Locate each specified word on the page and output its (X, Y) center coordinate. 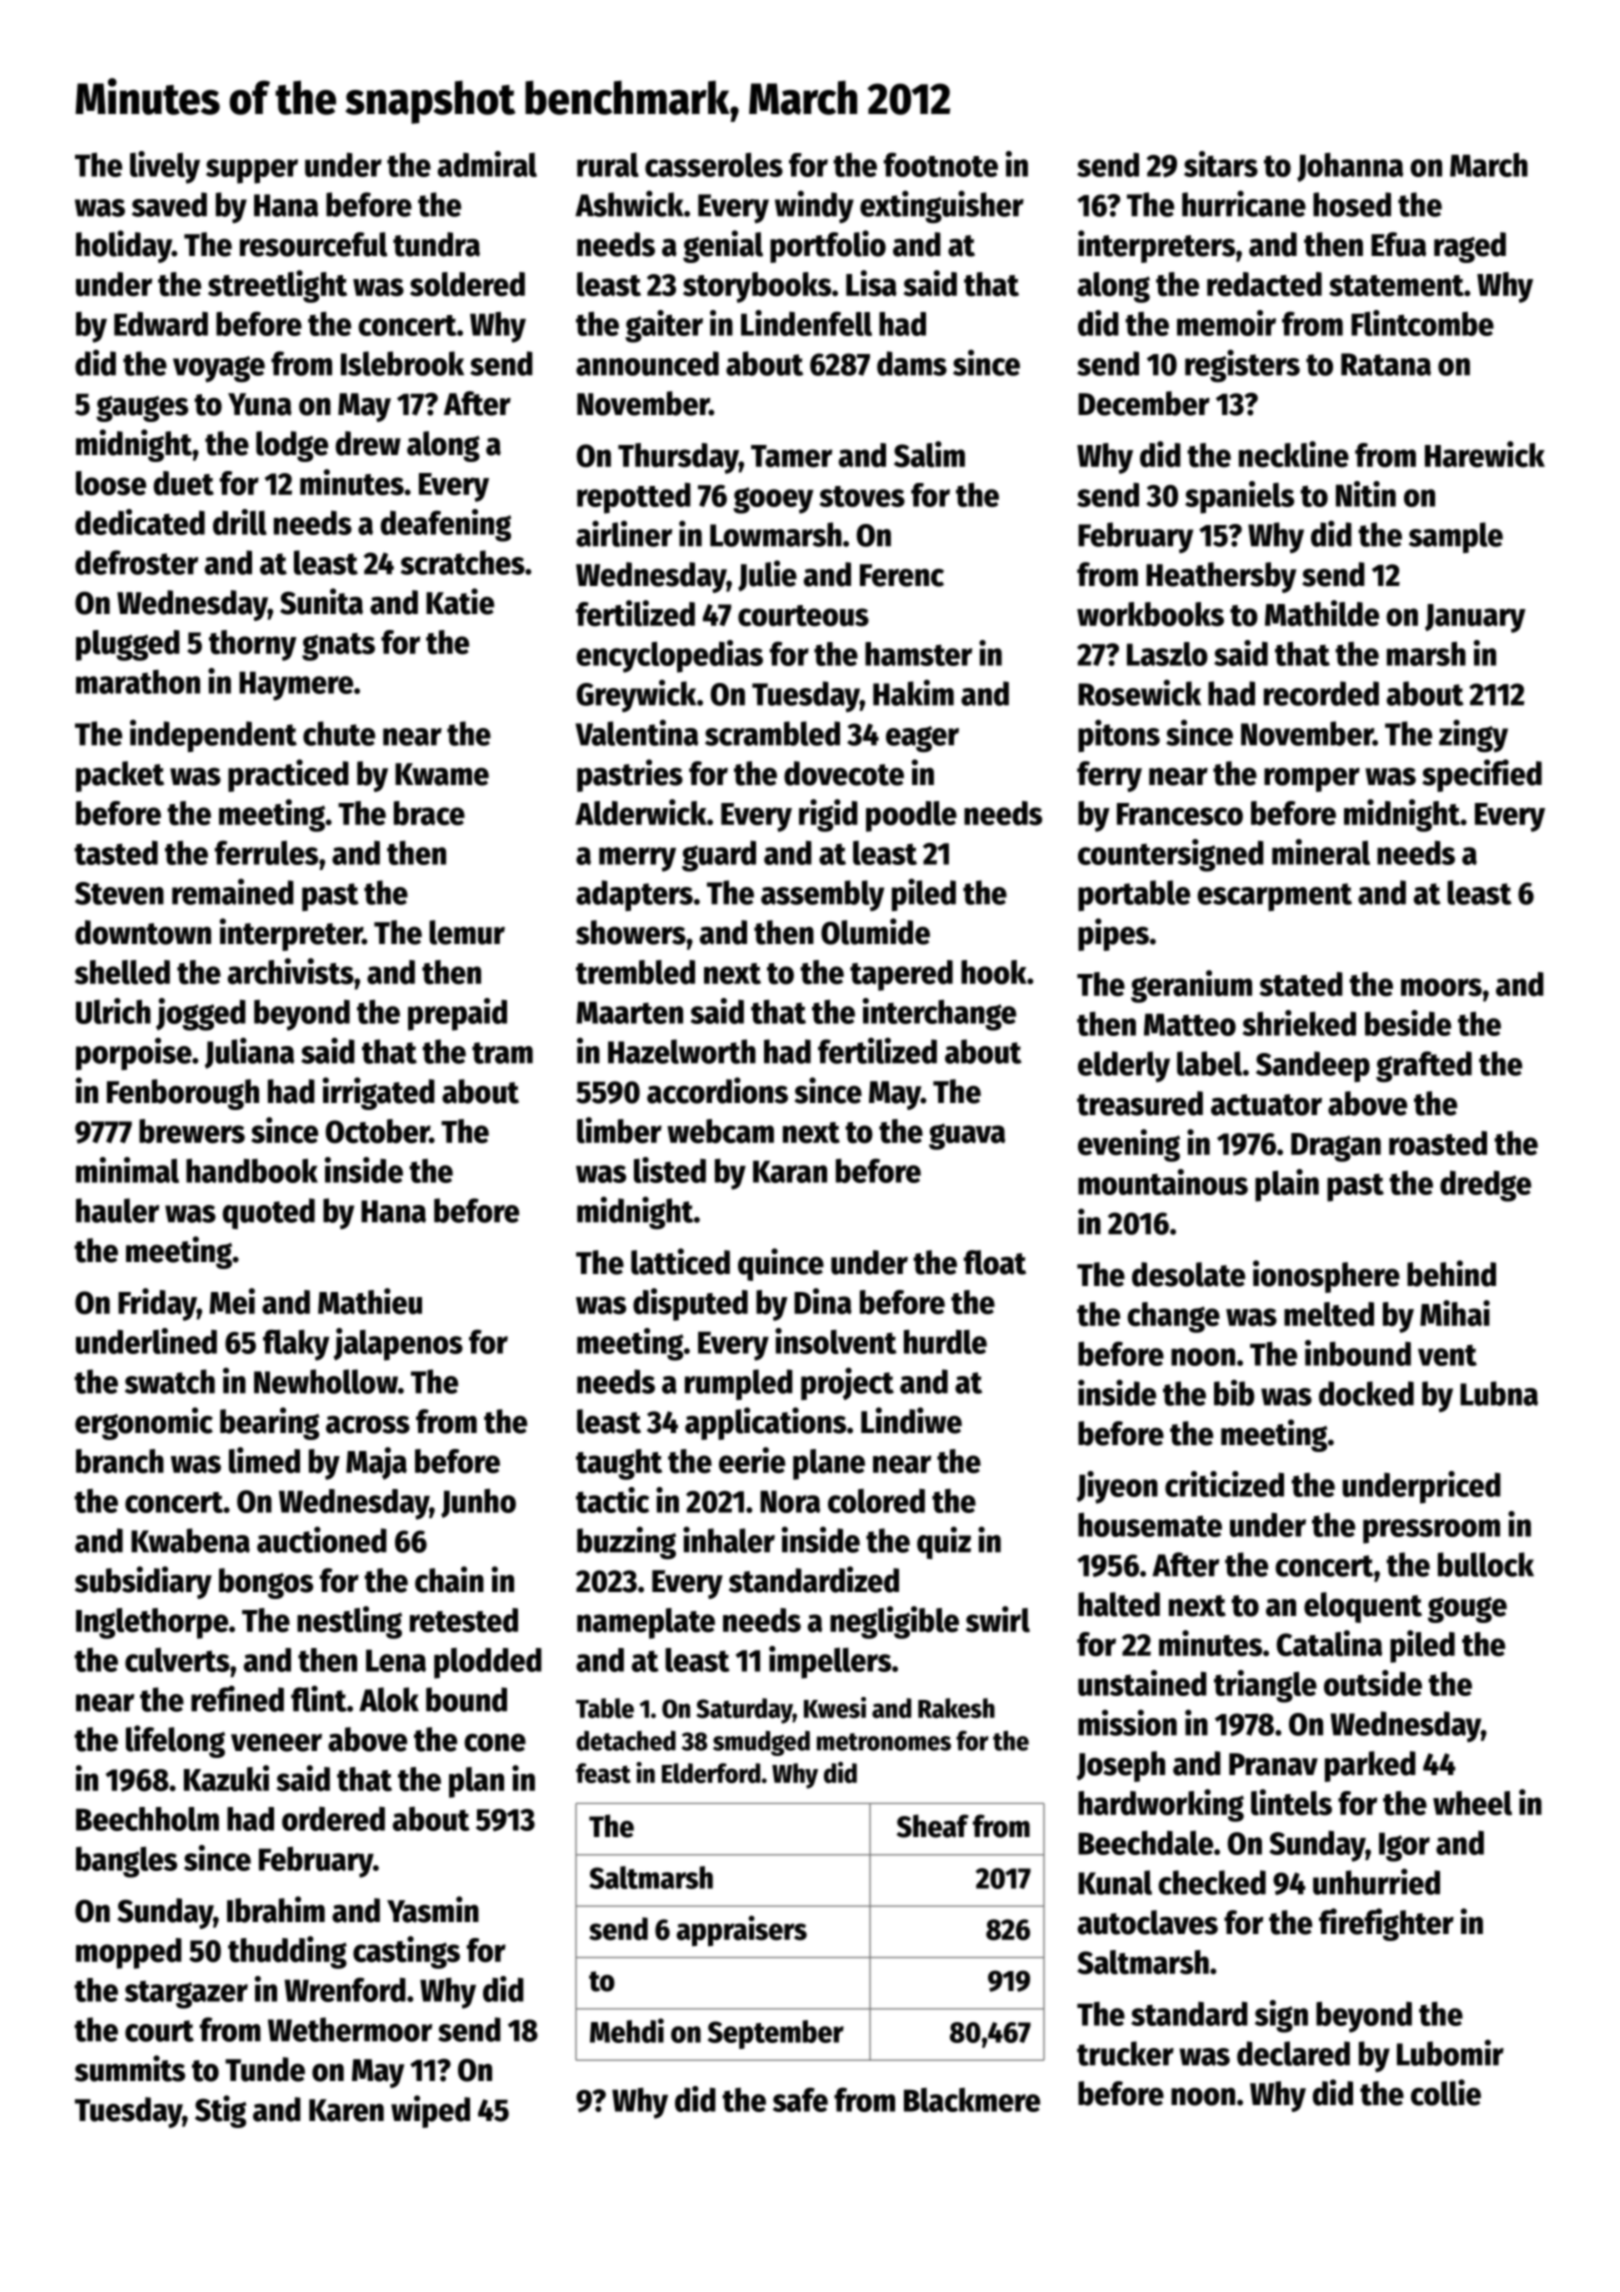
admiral (487, 164)
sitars (1221, 164)
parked (1370, 1766)
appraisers (741, 1931)
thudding (287, 1952)
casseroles (714, 164)
